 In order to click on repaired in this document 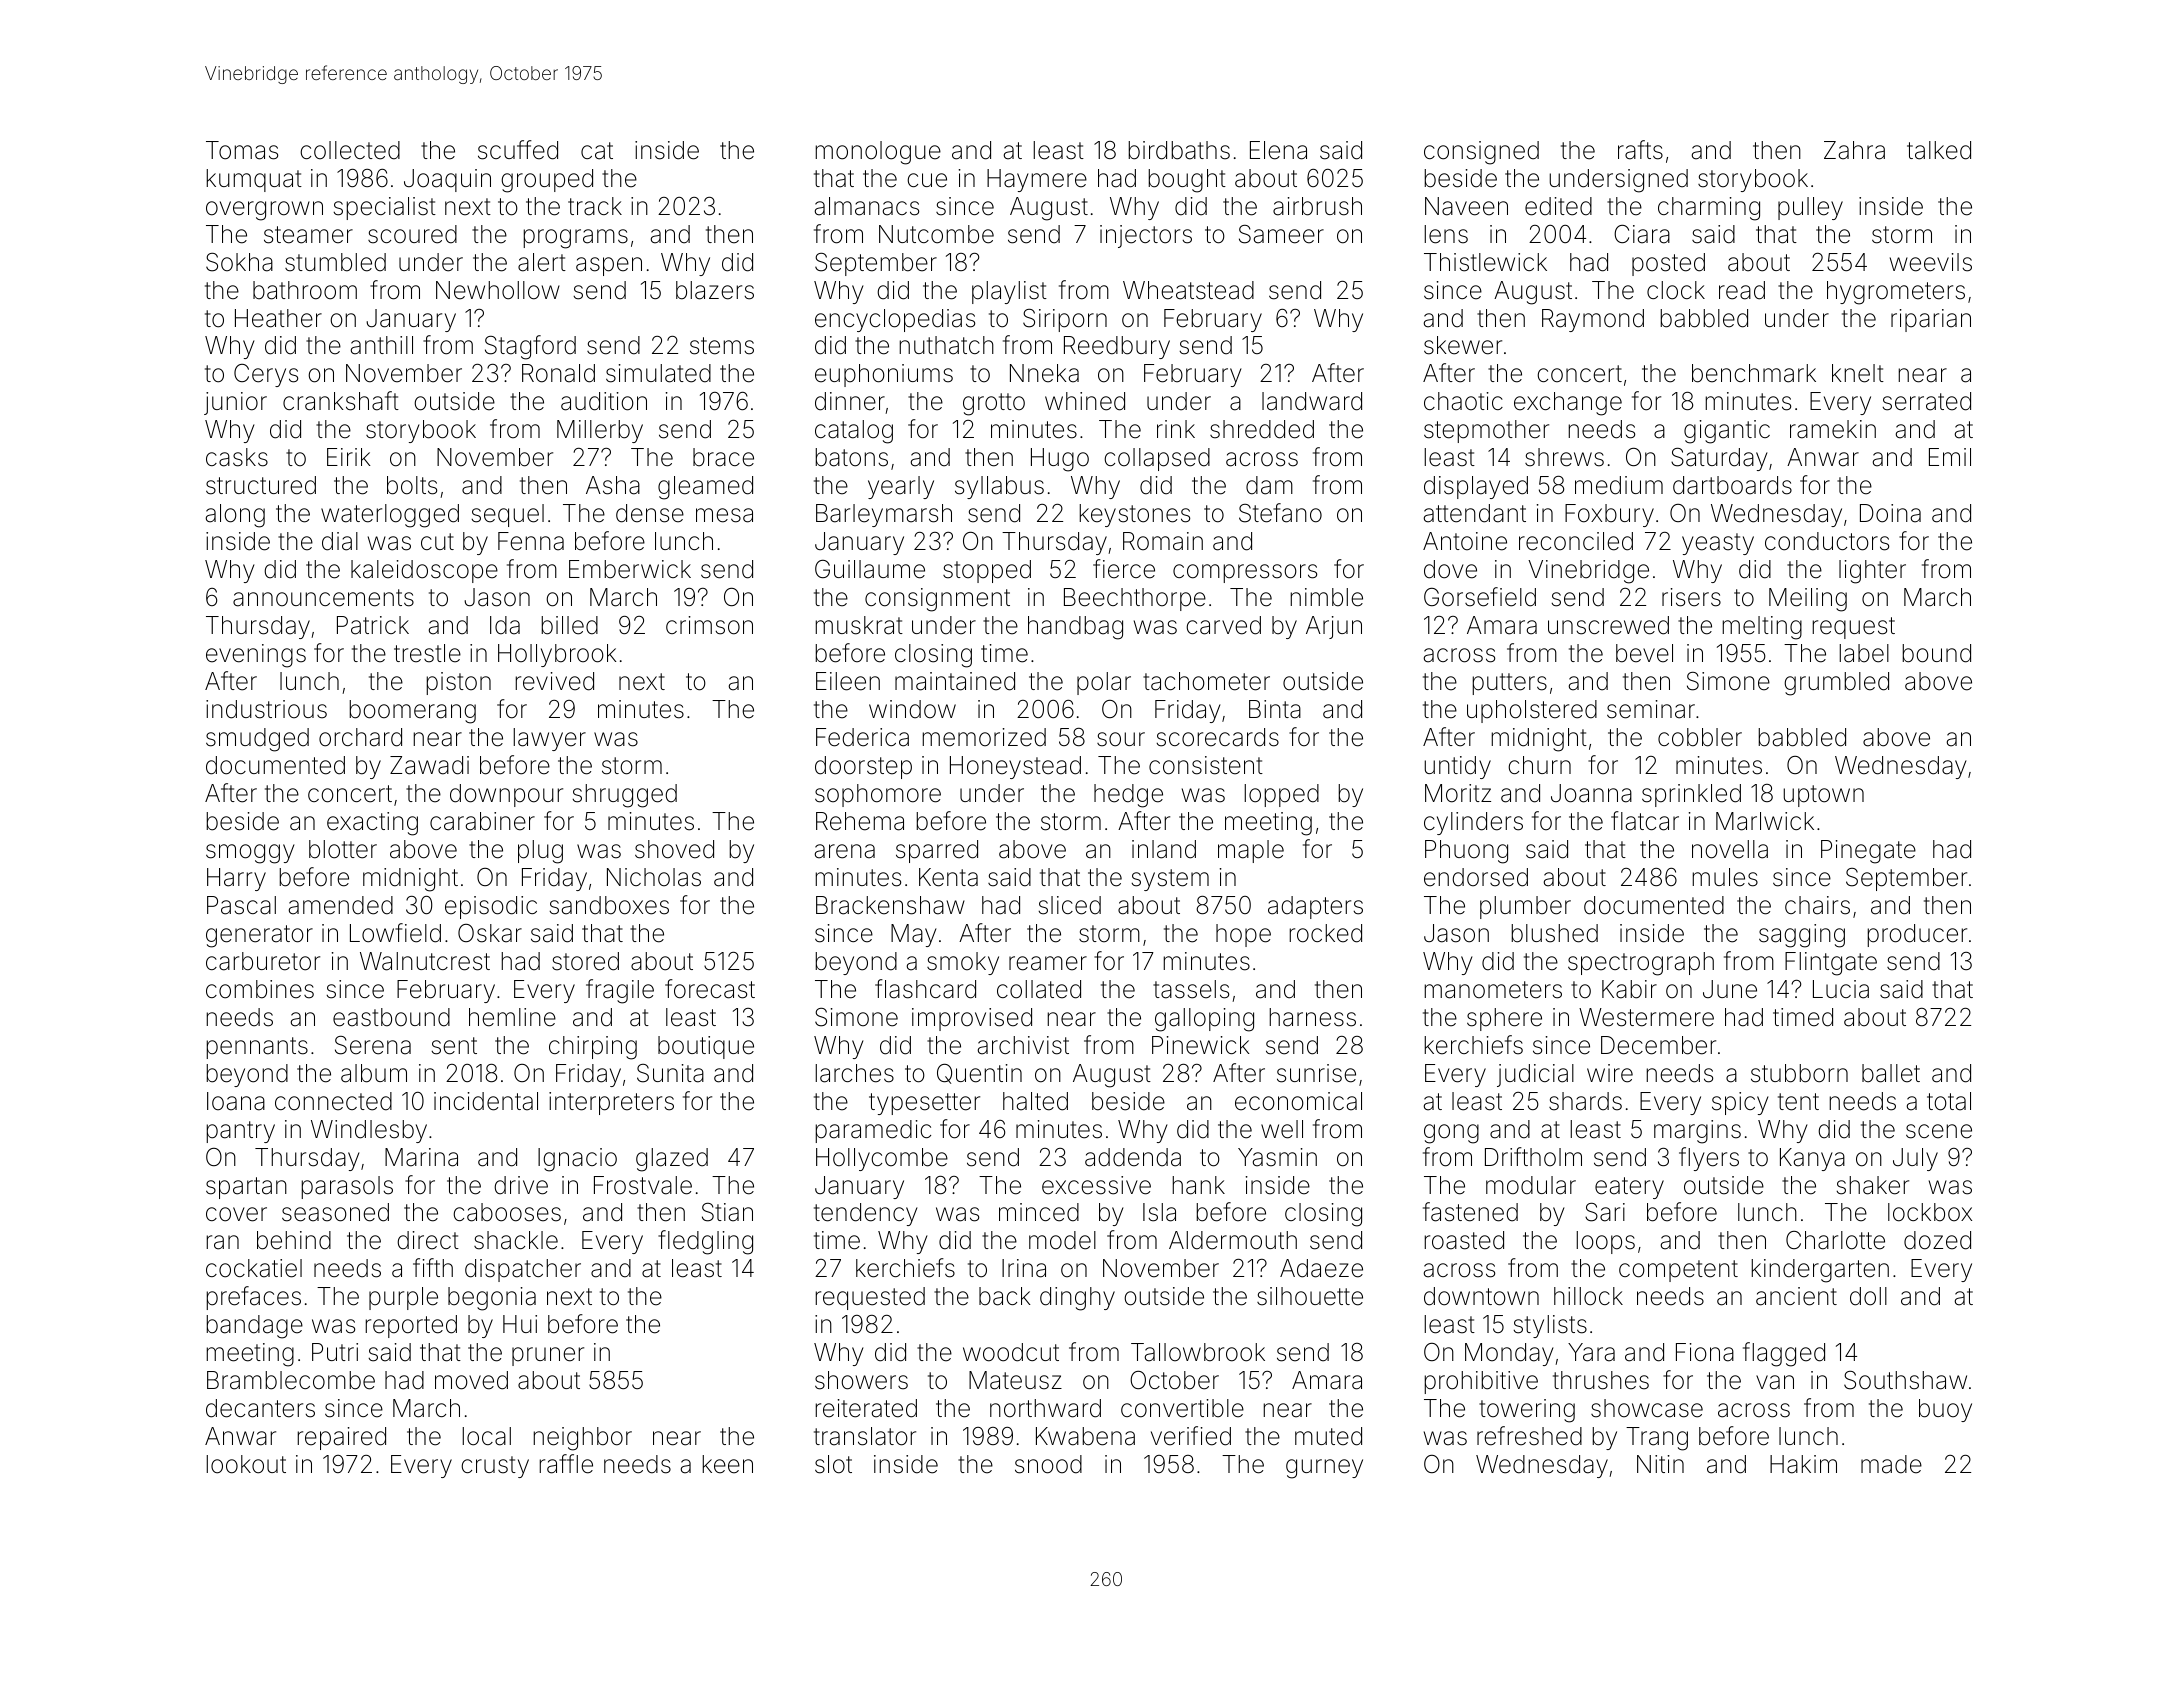, I will do `click(341, 1438)`.
